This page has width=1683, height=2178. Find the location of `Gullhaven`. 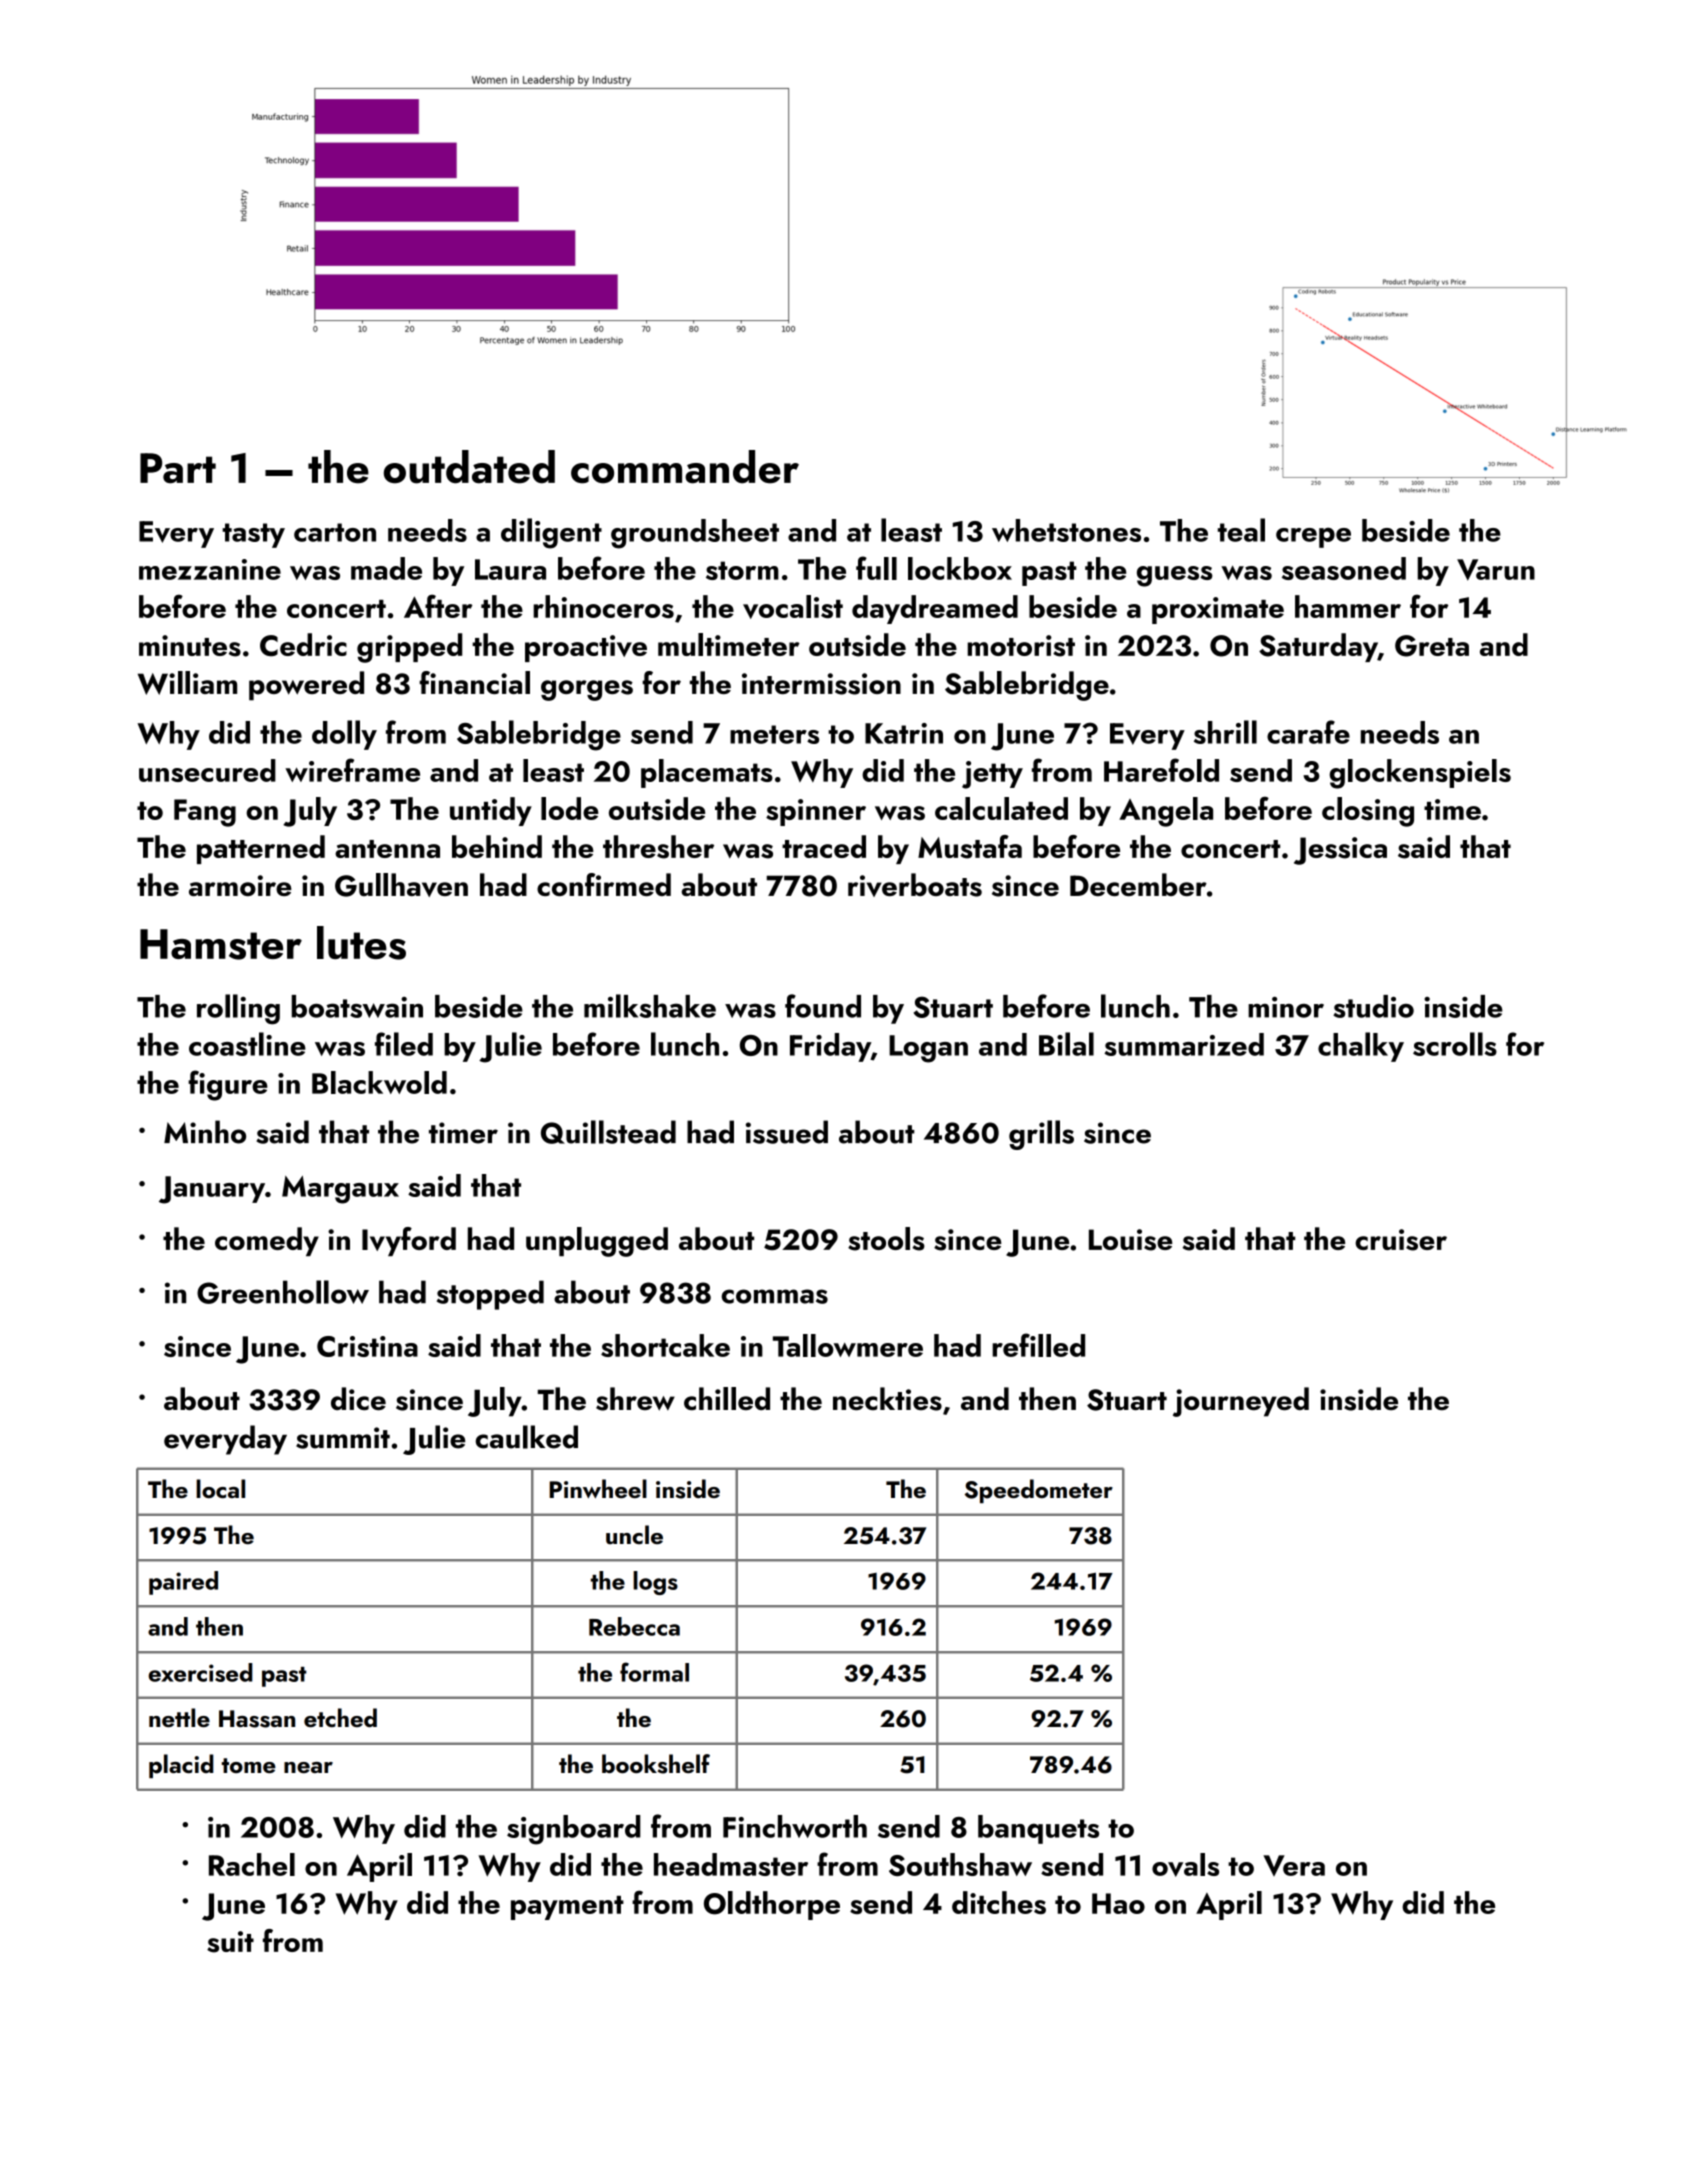

Gullhaven is located at coordinates (401, 885).
